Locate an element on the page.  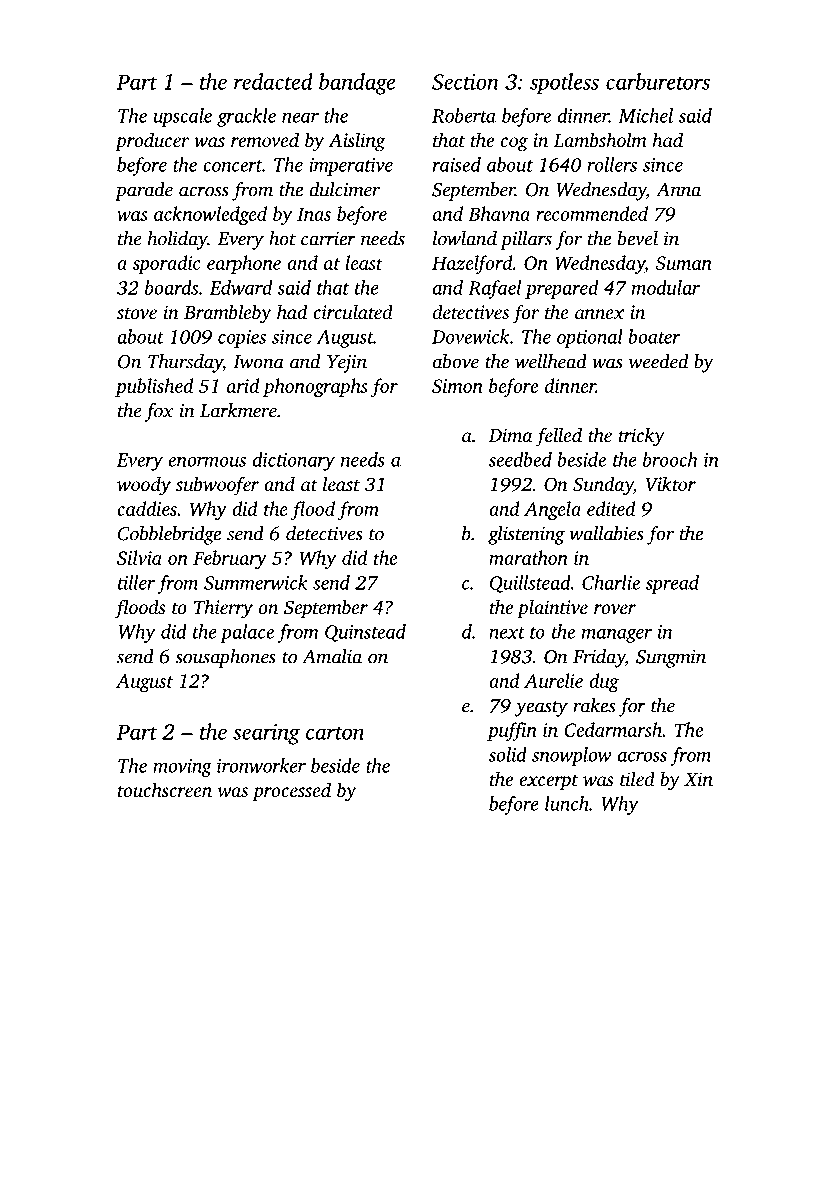
Summerwick is located at coordinates (256, 582).
